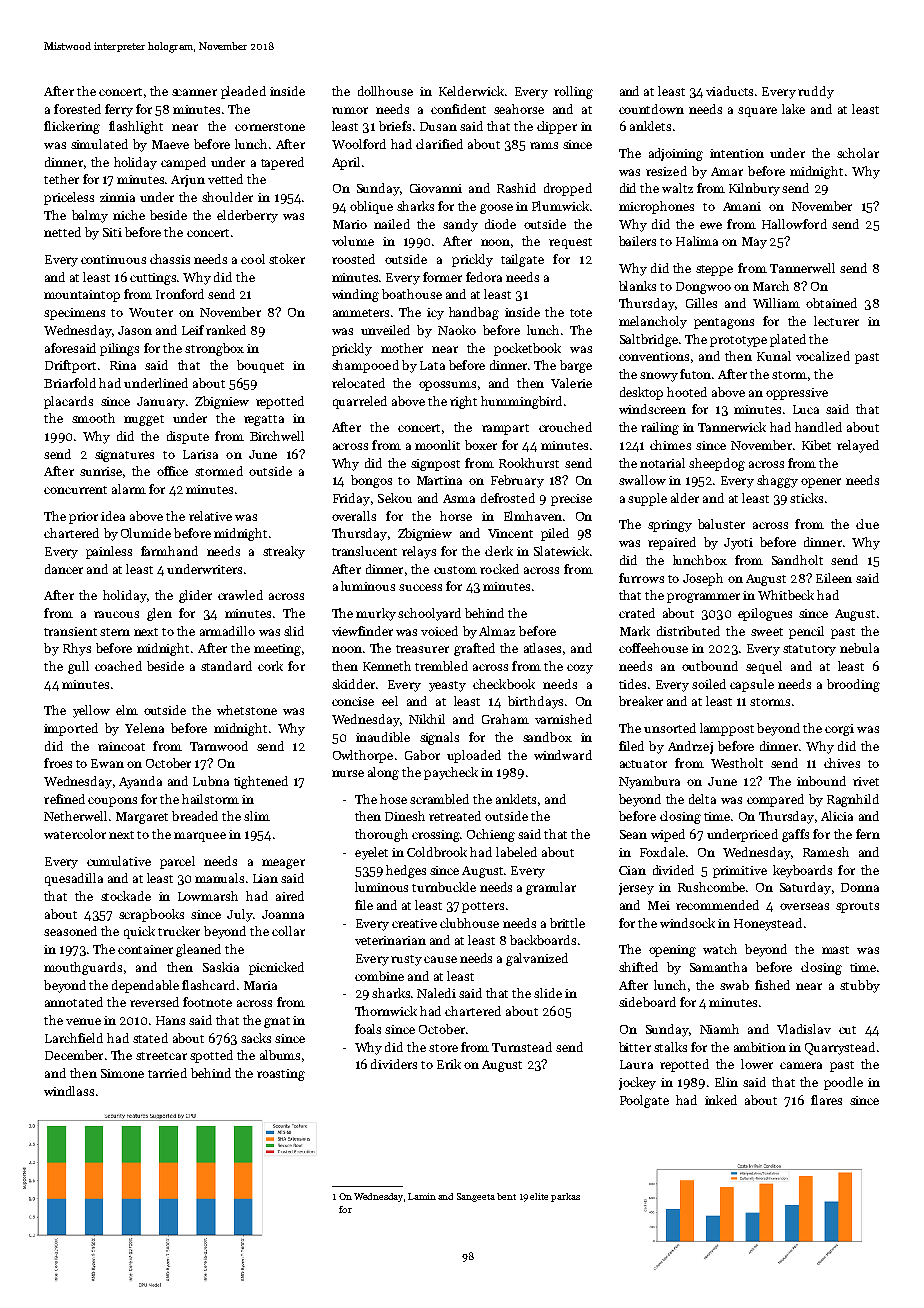 The image size is (924, 1308). Describe the element at coordinates (804, 906) in the screenshot. I see `overseas` at that location.
